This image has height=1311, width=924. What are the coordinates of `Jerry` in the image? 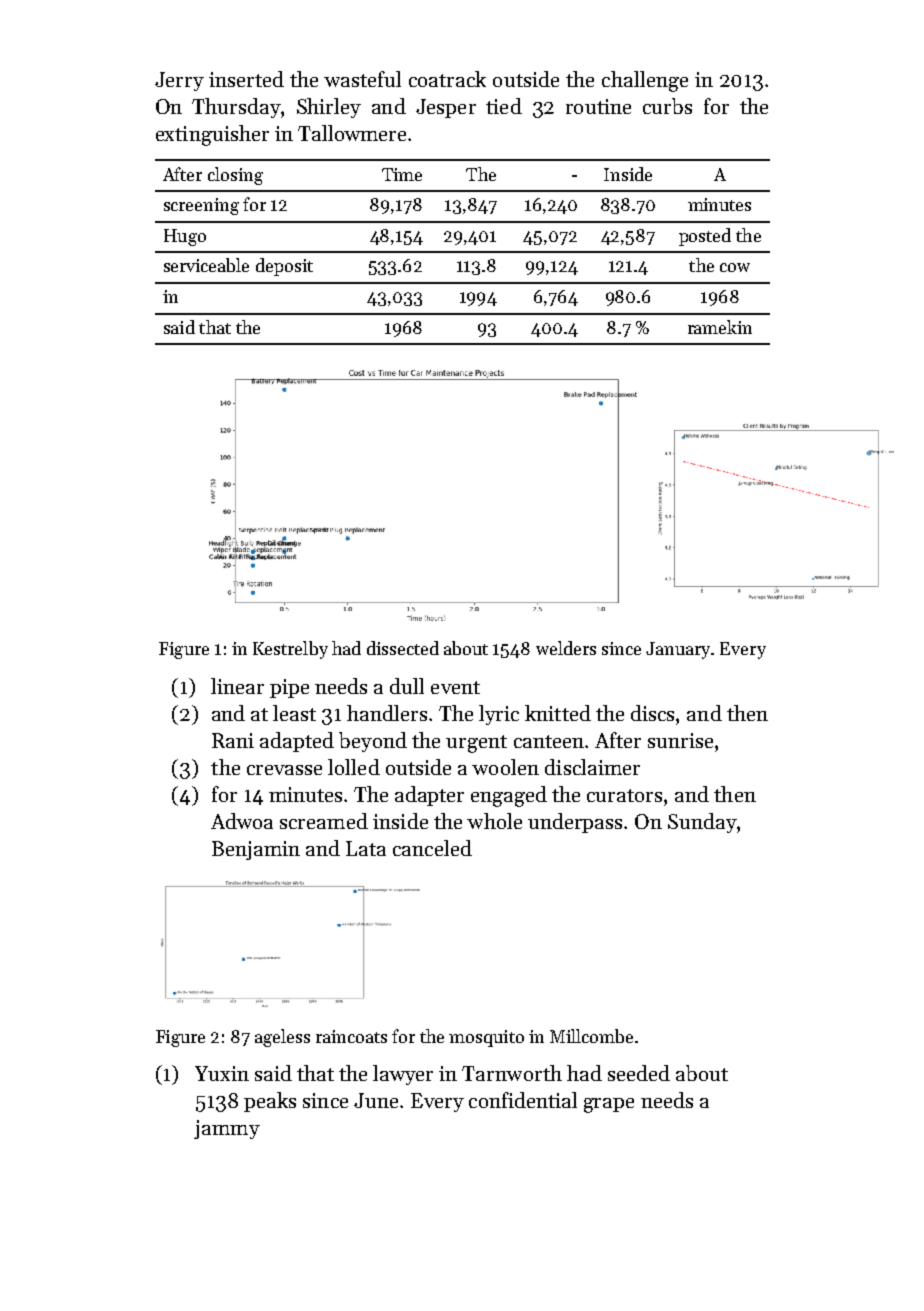 It's located at (179, 81).
